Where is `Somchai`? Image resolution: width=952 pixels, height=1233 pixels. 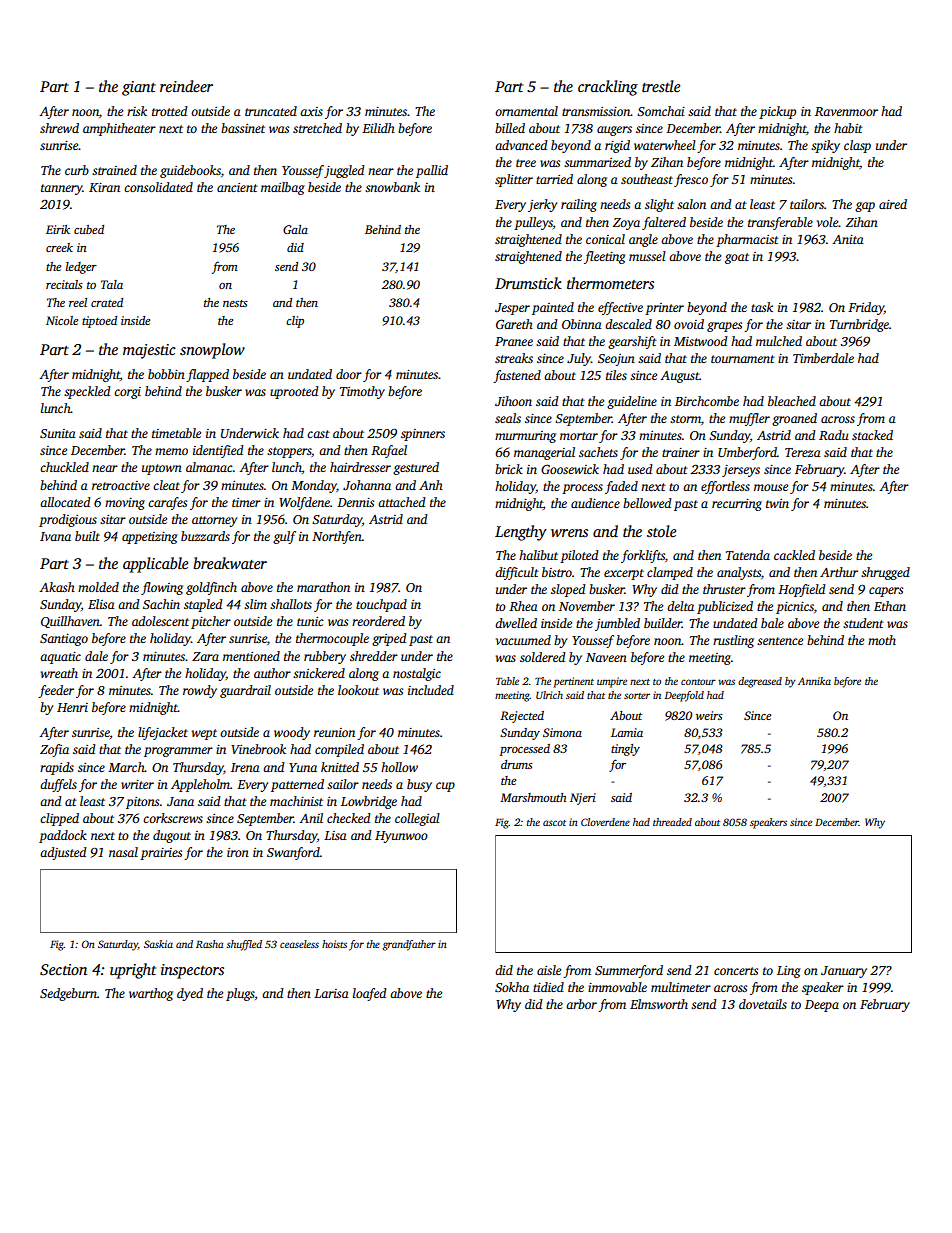 Somchai is located at coordinates (661, 111).
